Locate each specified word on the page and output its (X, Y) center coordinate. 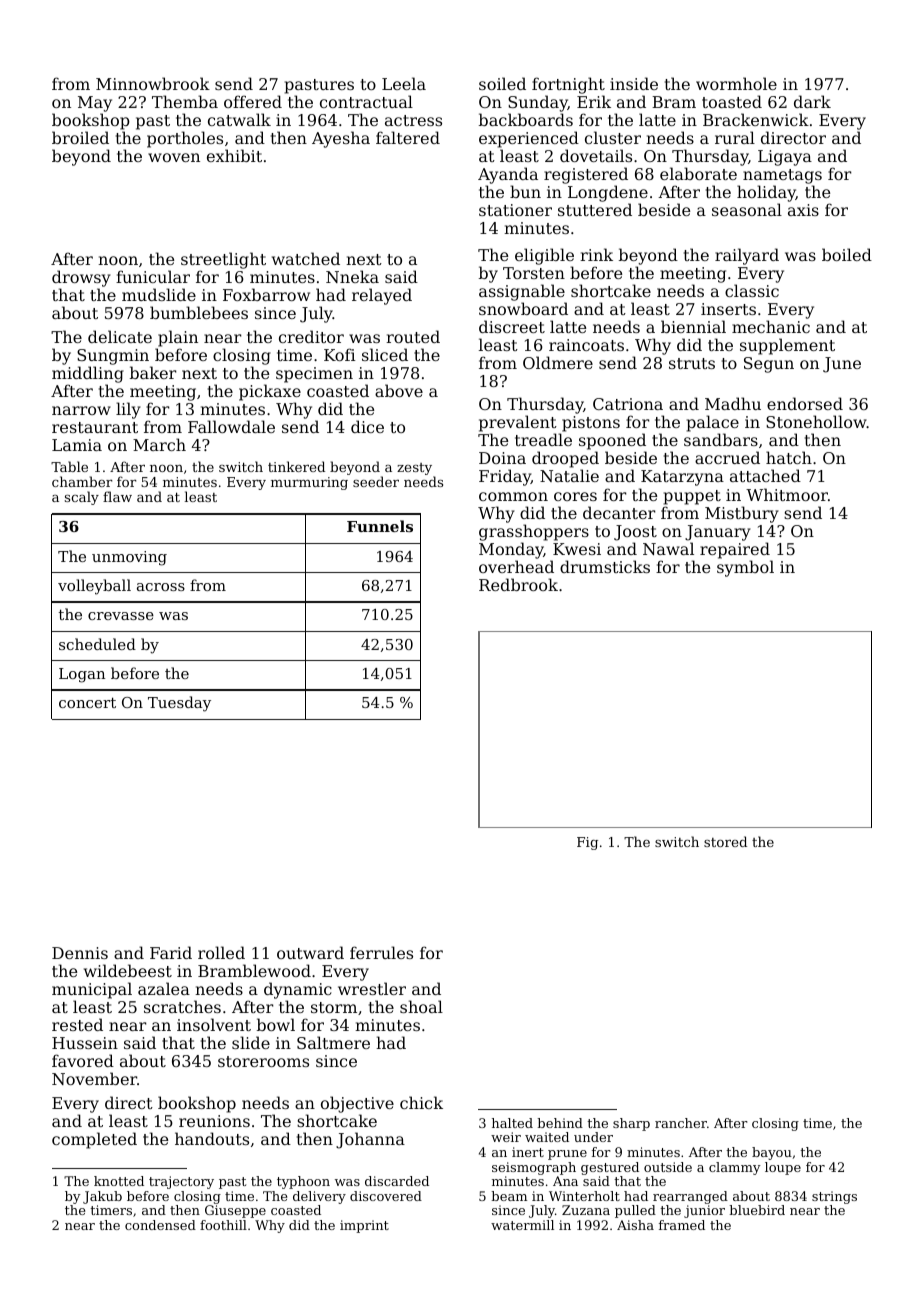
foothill (223, 1225)
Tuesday (179, 704)
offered (253, 101)
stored (725, 841)
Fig (587, 843)
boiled (847, 254)
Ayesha (341, 139)
